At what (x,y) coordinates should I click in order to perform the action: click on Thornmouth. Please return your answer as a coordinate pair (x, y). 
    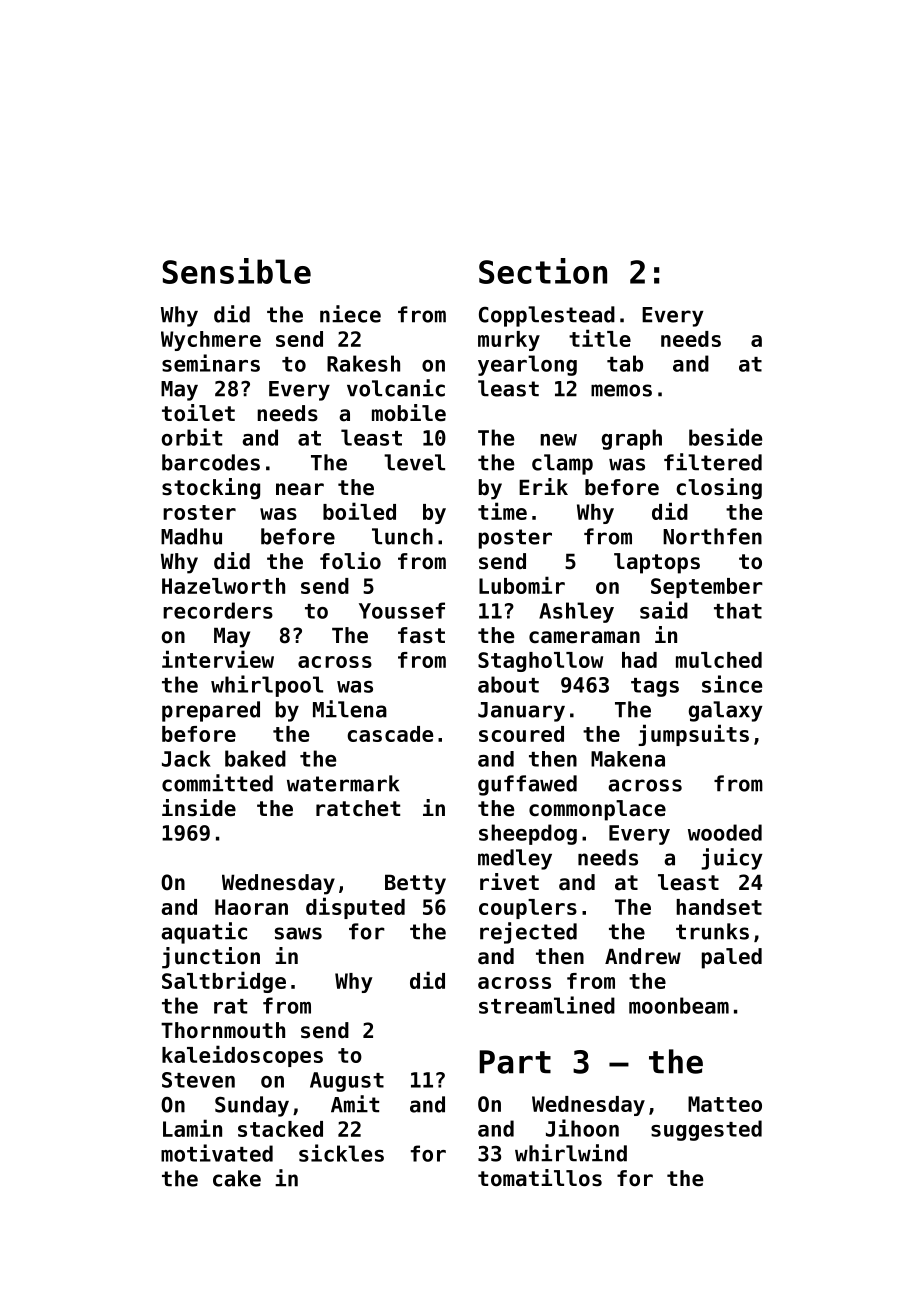
    Looking at the image, I should click on (223, 1030).
